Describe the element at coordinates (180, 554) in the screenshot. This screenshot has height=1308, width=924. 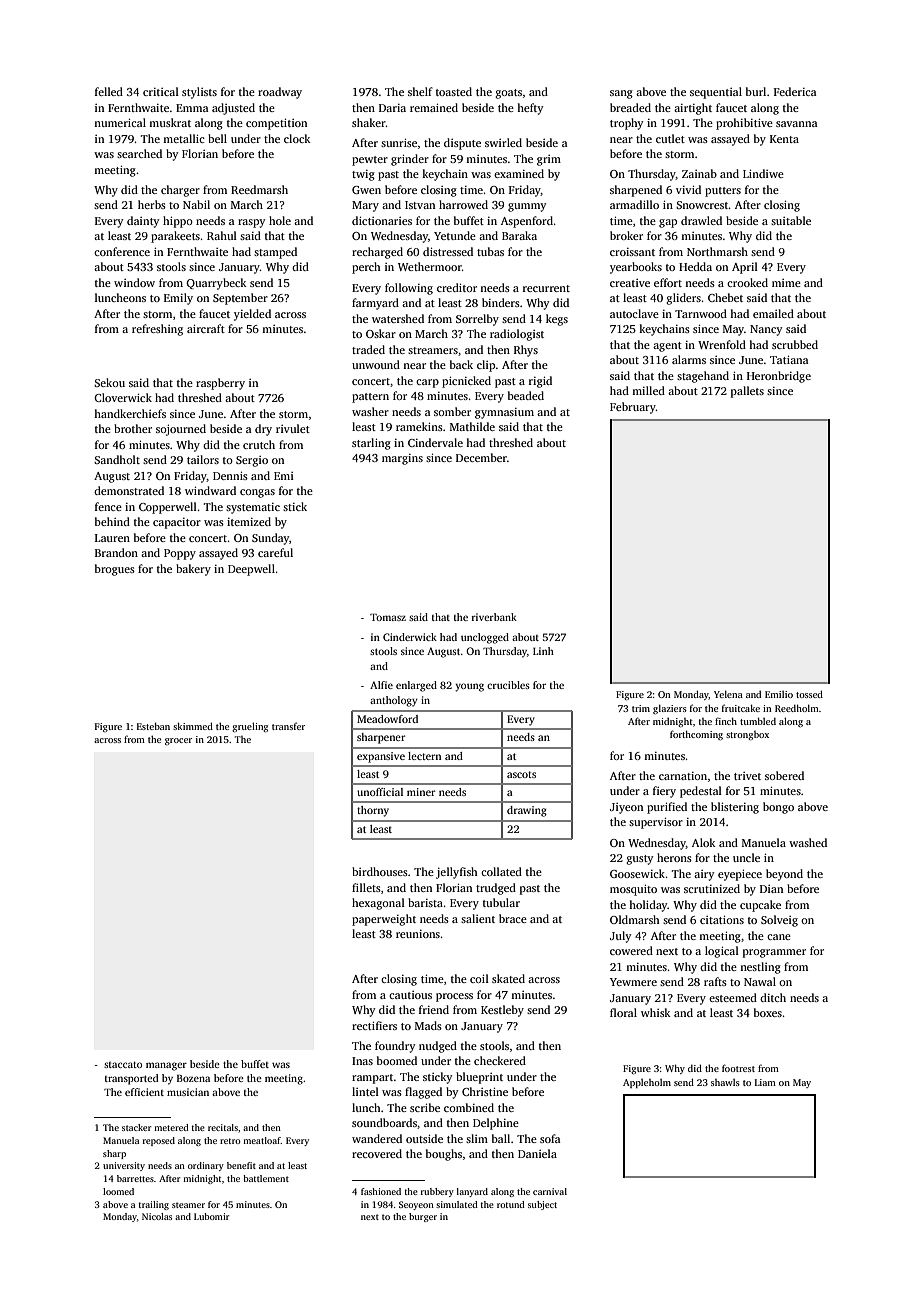
I see `Poppy` at that location.
